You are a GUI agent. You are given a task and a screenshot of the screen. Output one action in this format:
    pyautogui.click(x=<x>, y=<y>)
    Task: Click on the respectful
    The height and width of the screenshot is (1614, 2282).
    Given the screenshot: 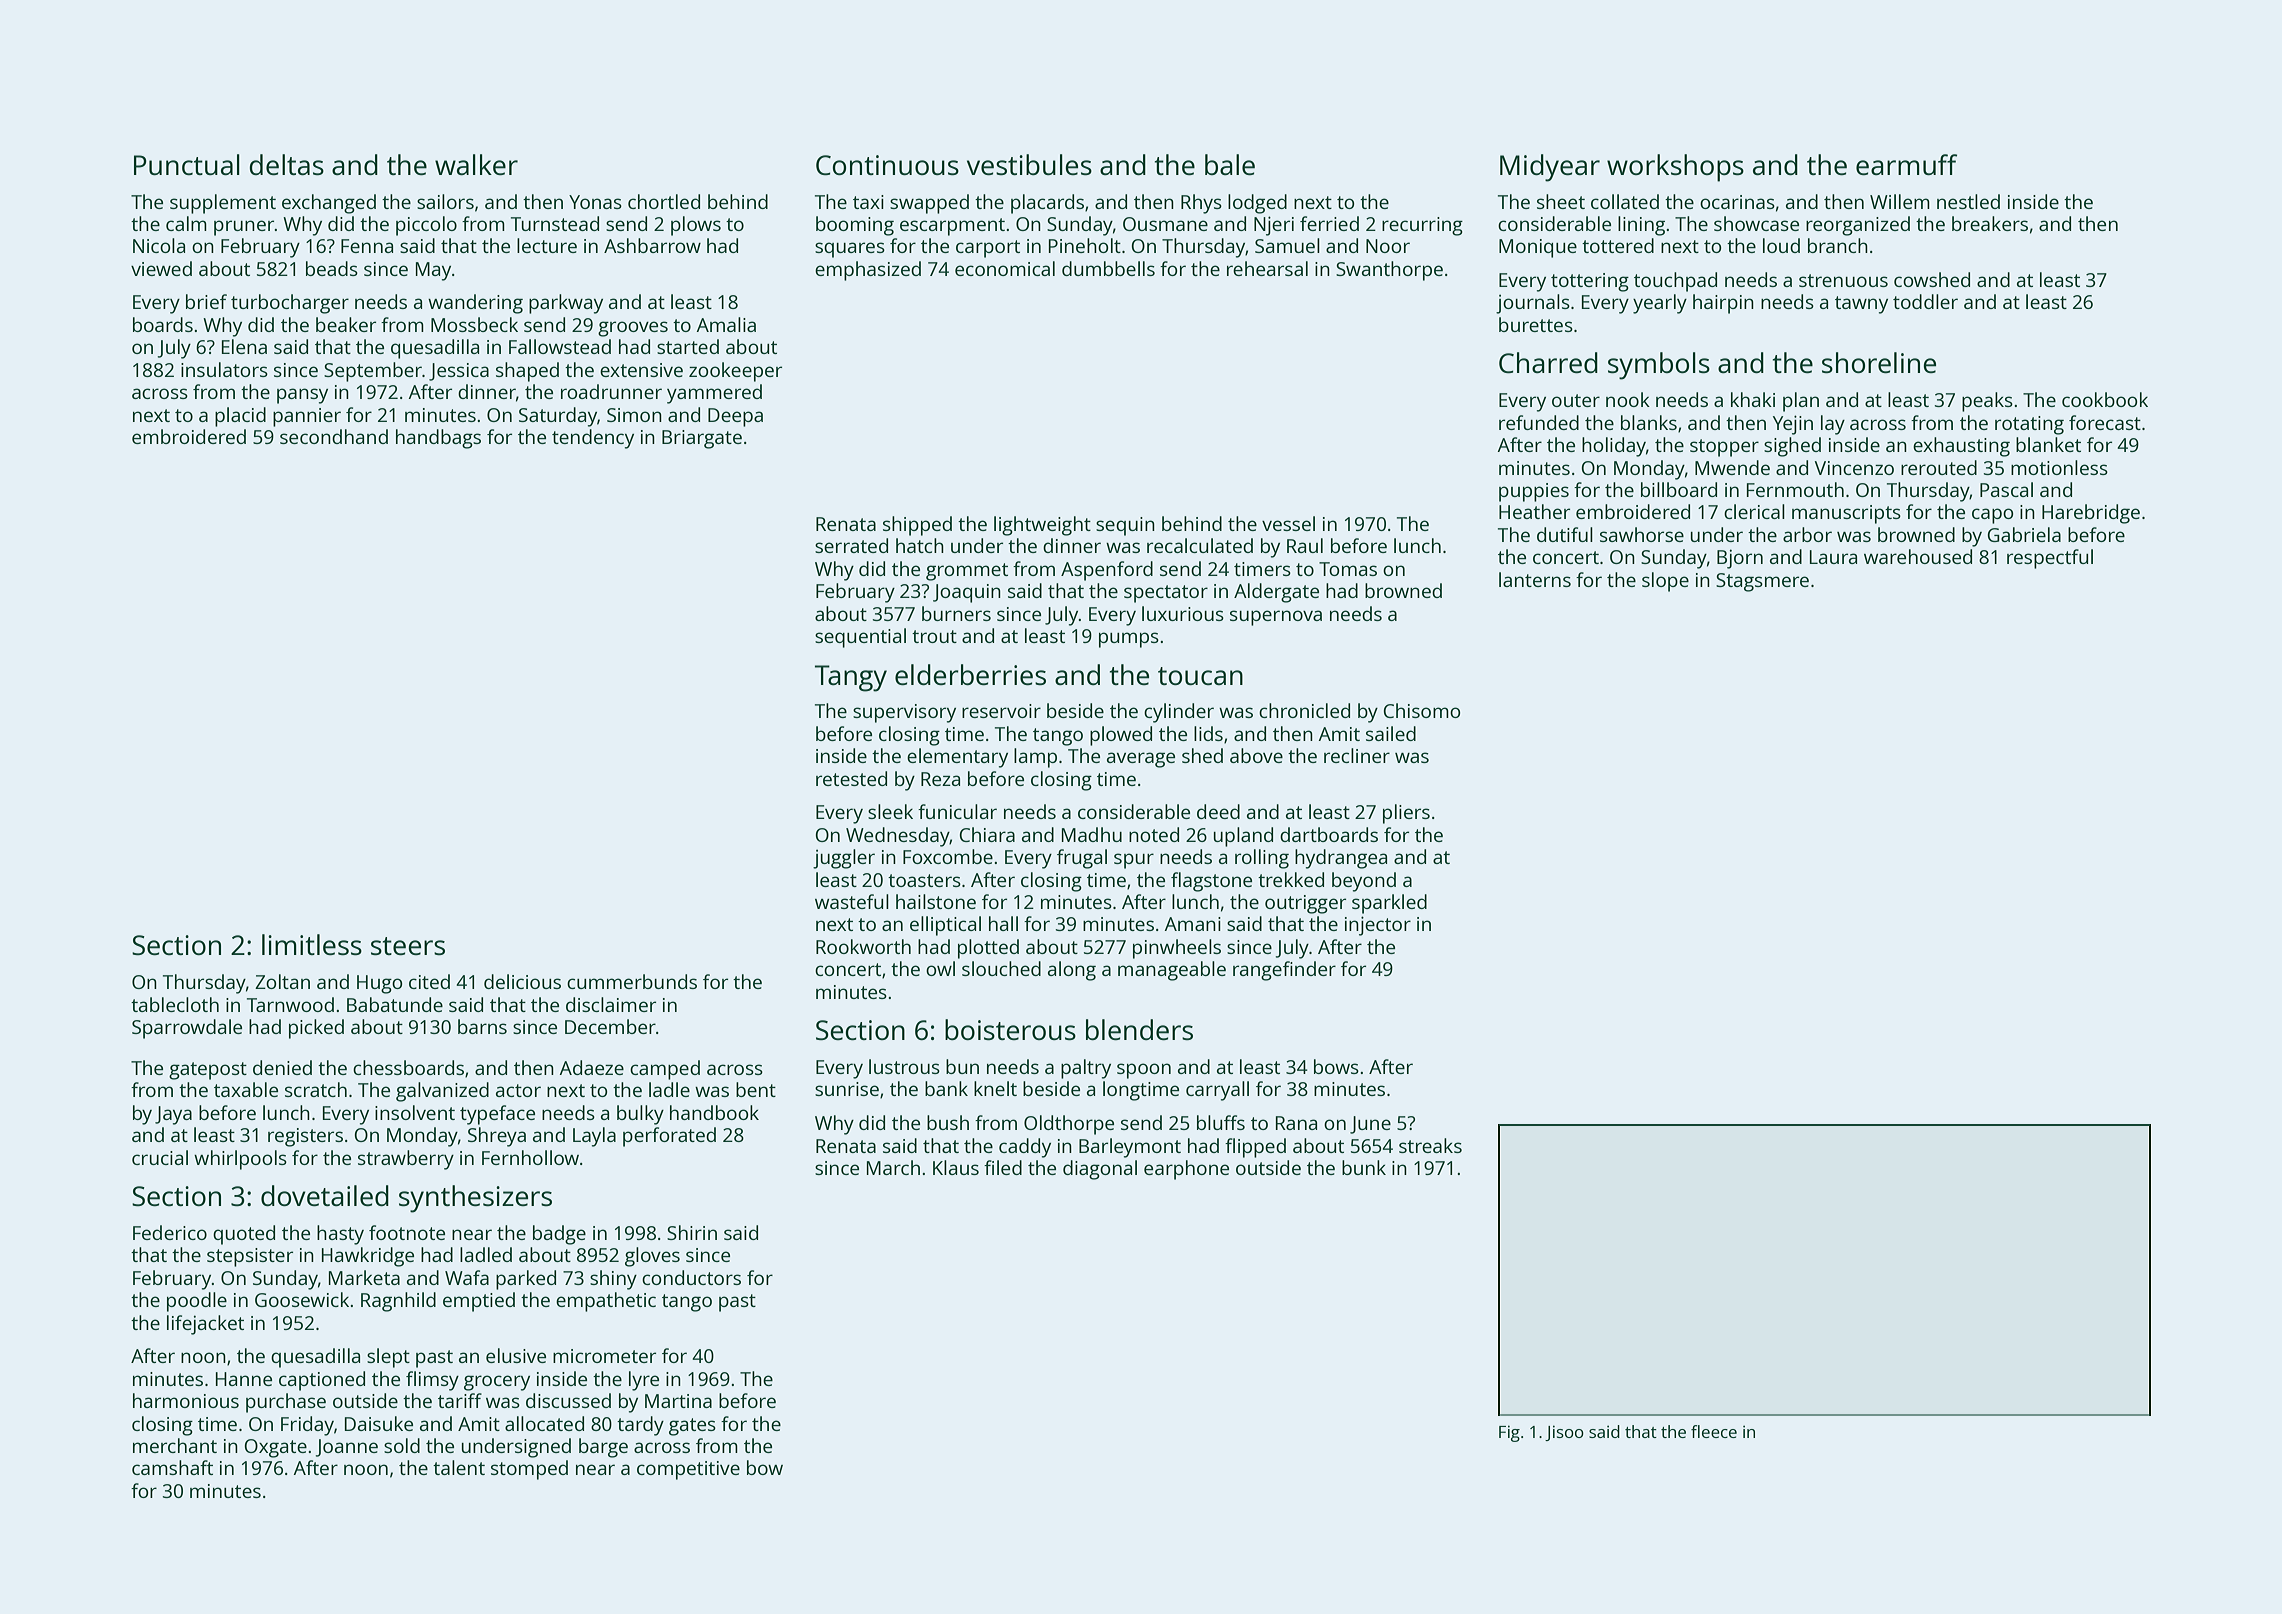 What is the action you would take?
    pyautogui.click(x=2050, y=559)
